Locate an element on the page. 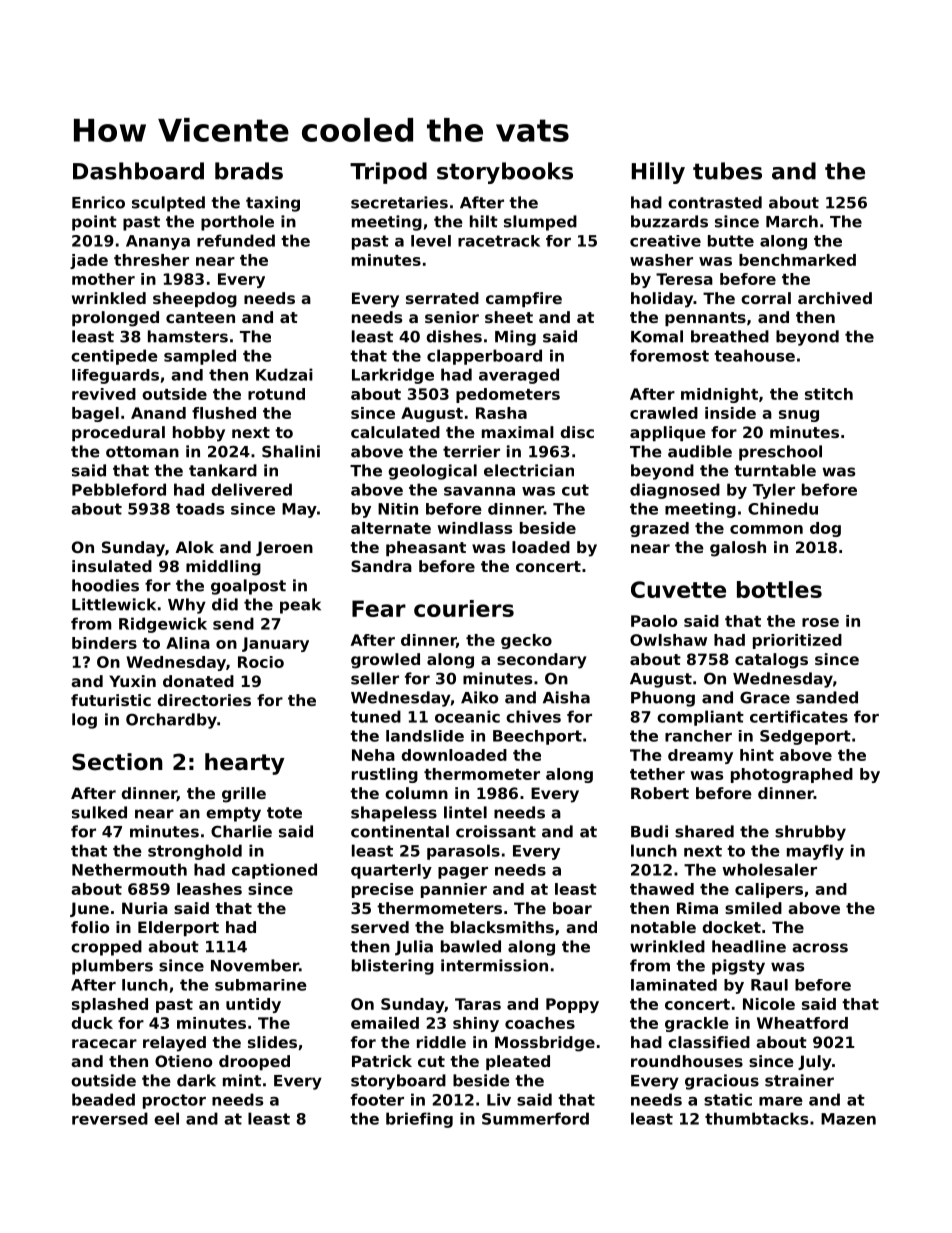 This document has width=952, height=1233. growled is located at coordinates (385, 661).
